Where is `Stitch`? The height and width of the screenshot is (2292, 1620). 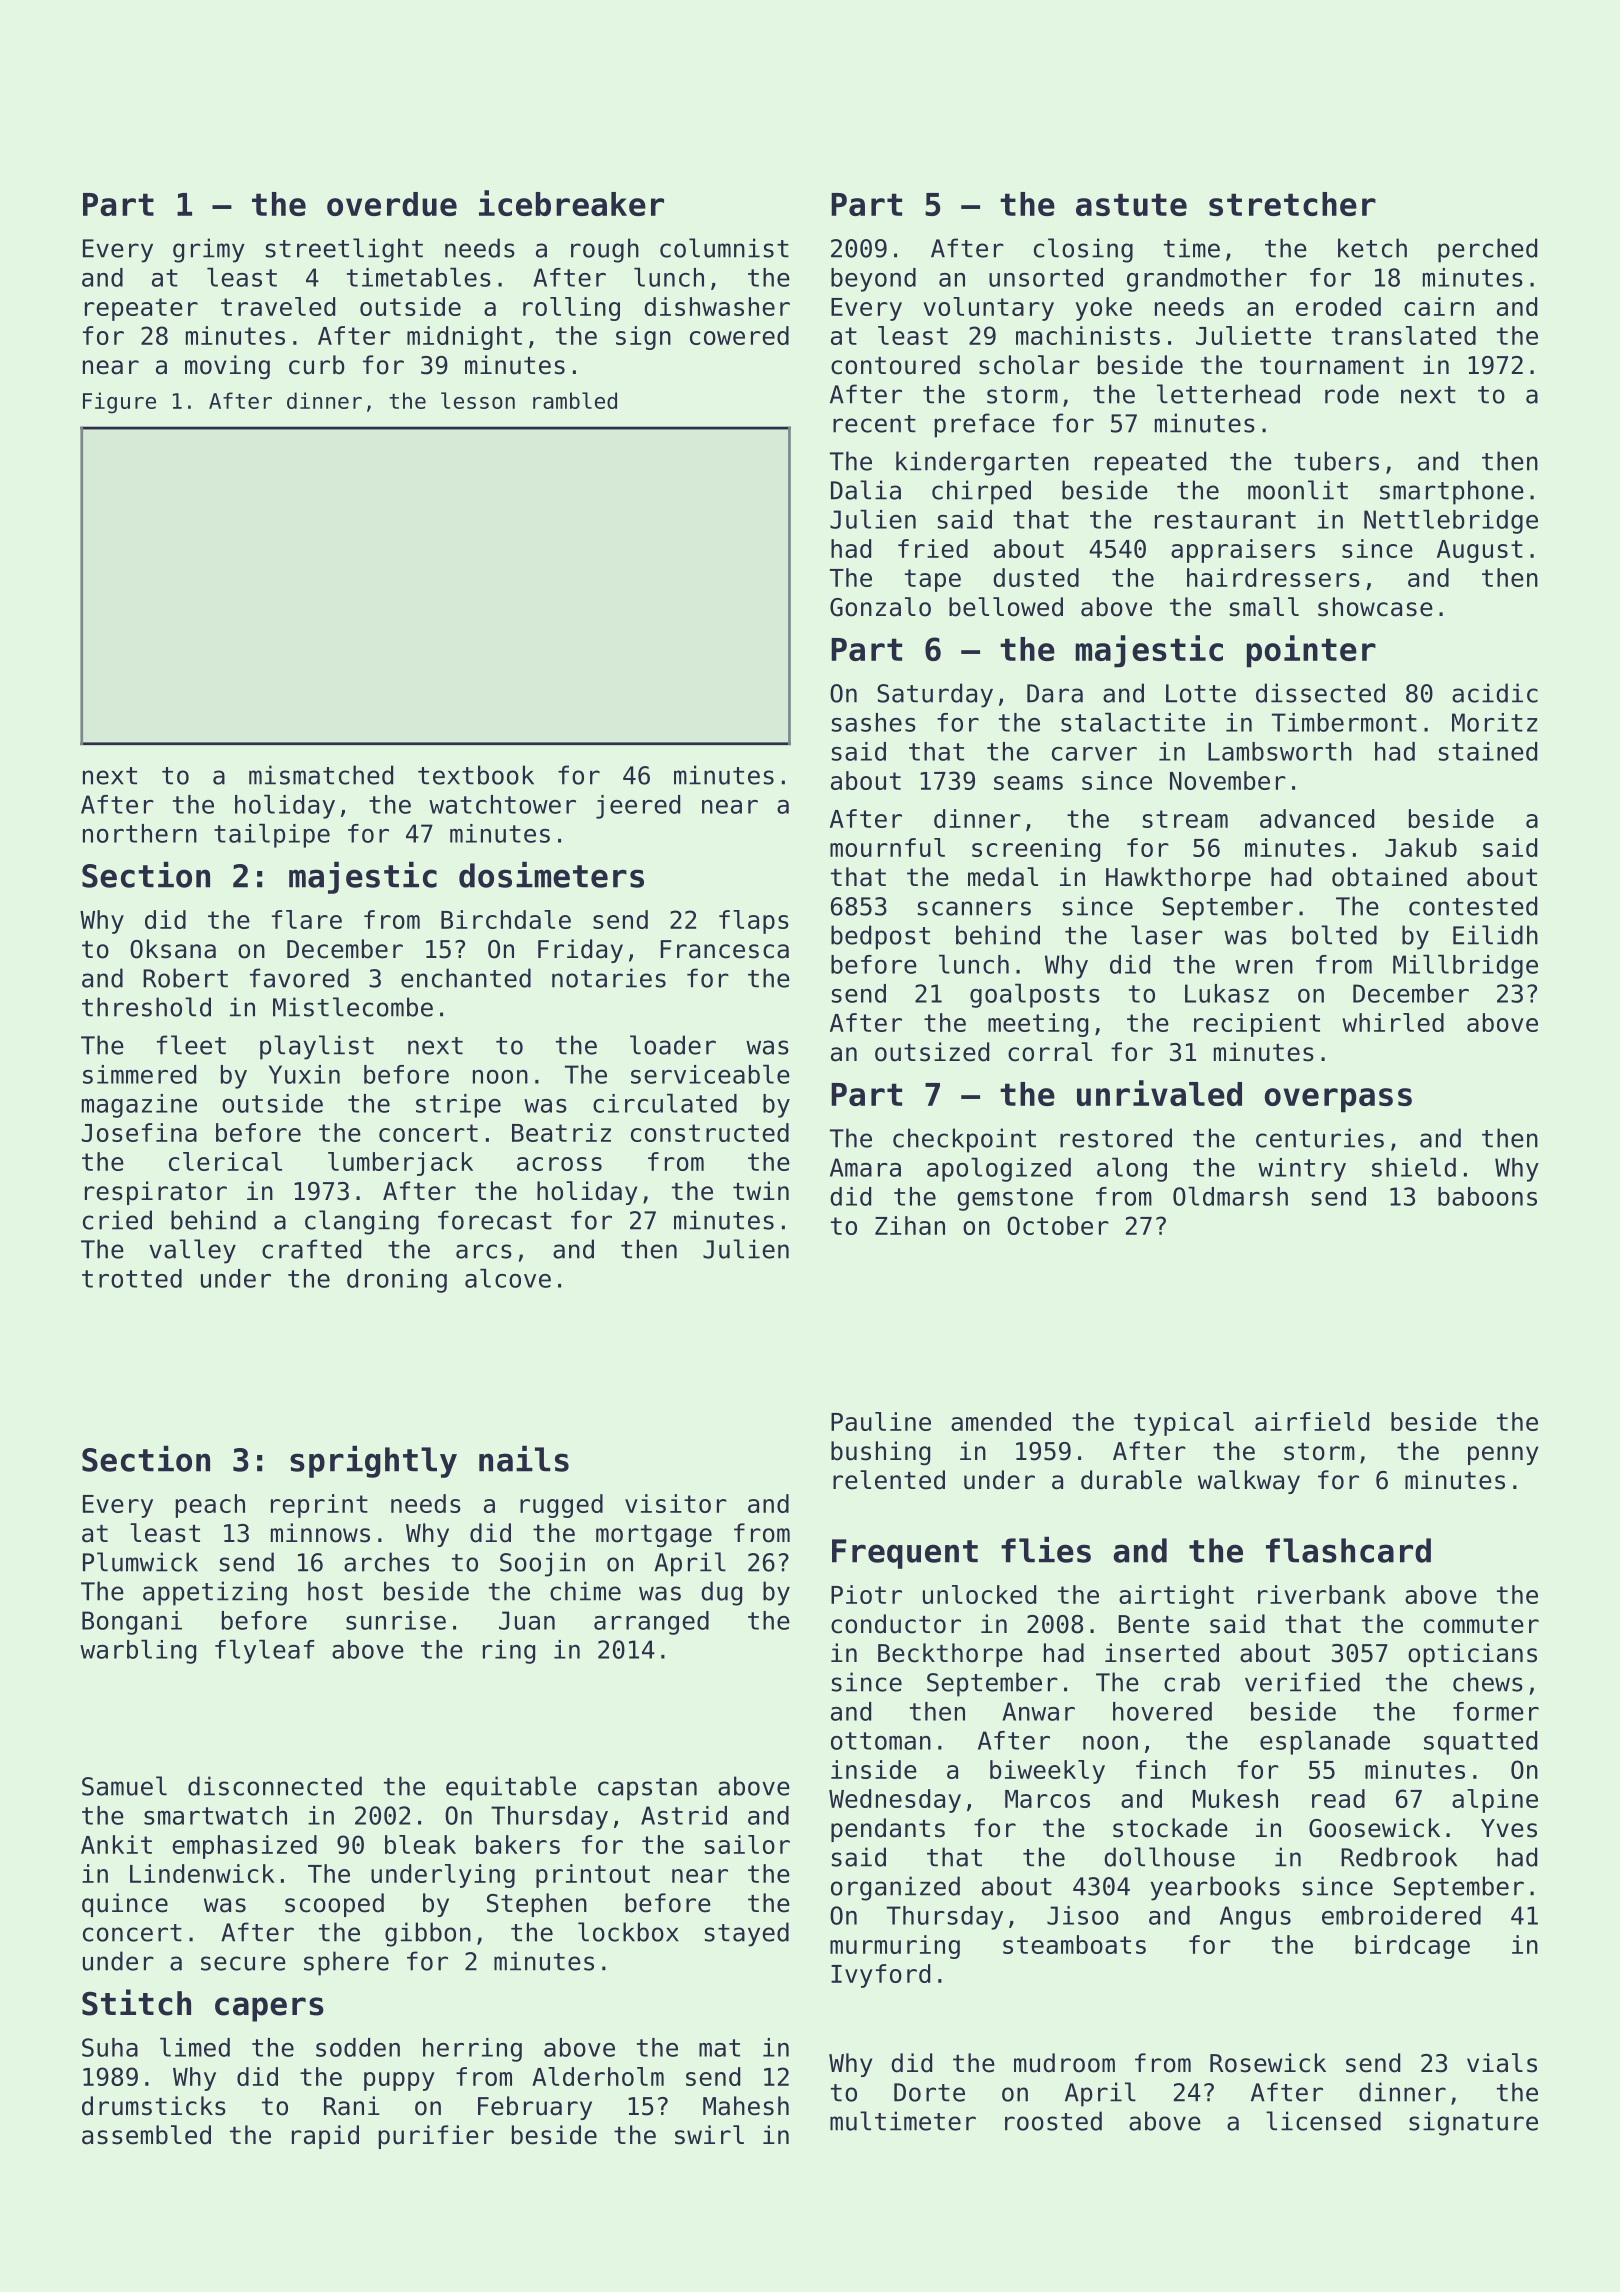
Stitch is located at coordinates (136, 2002).
